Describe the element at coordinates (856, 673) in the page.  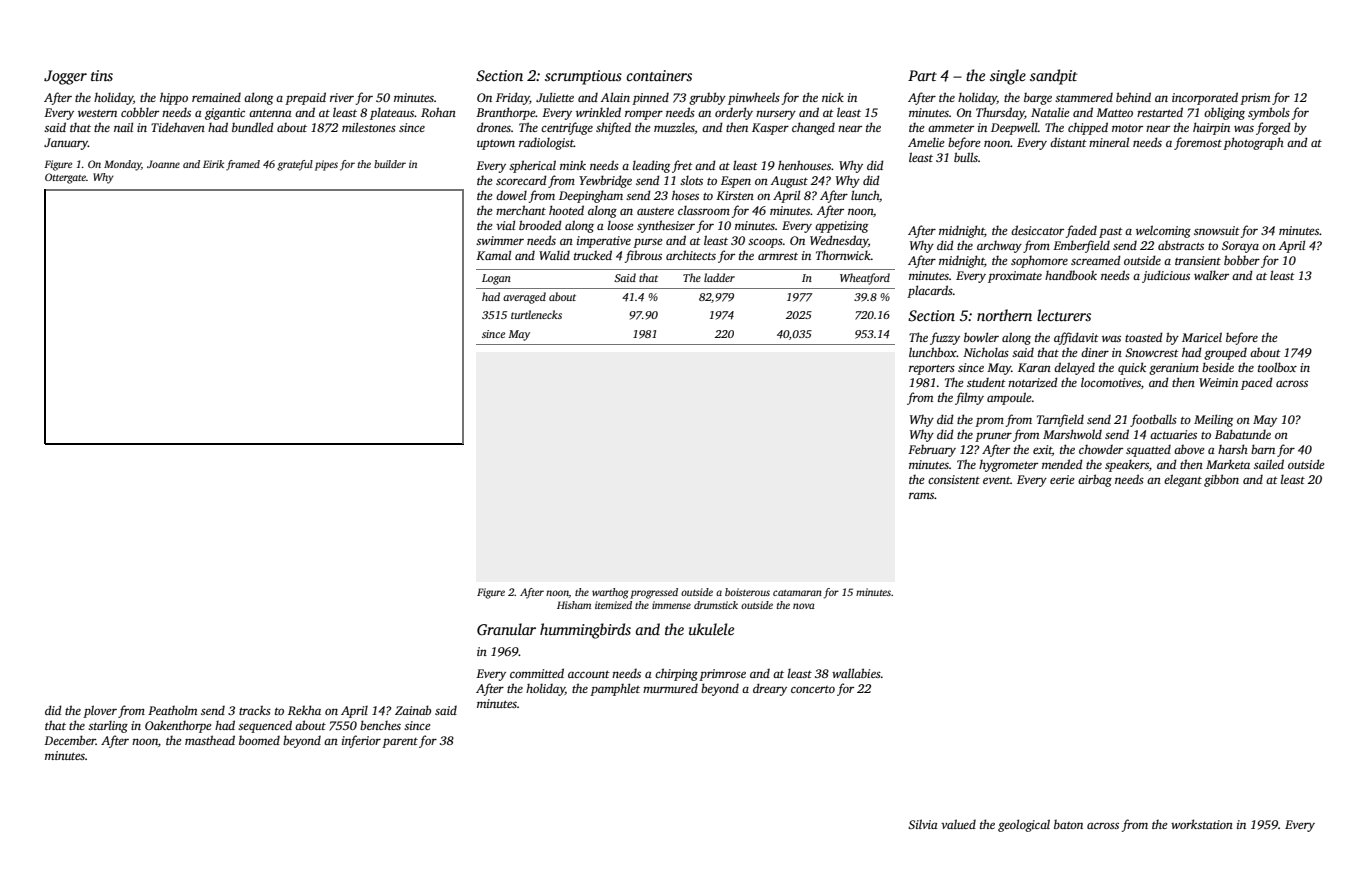
I see `wallabies` at that location.
